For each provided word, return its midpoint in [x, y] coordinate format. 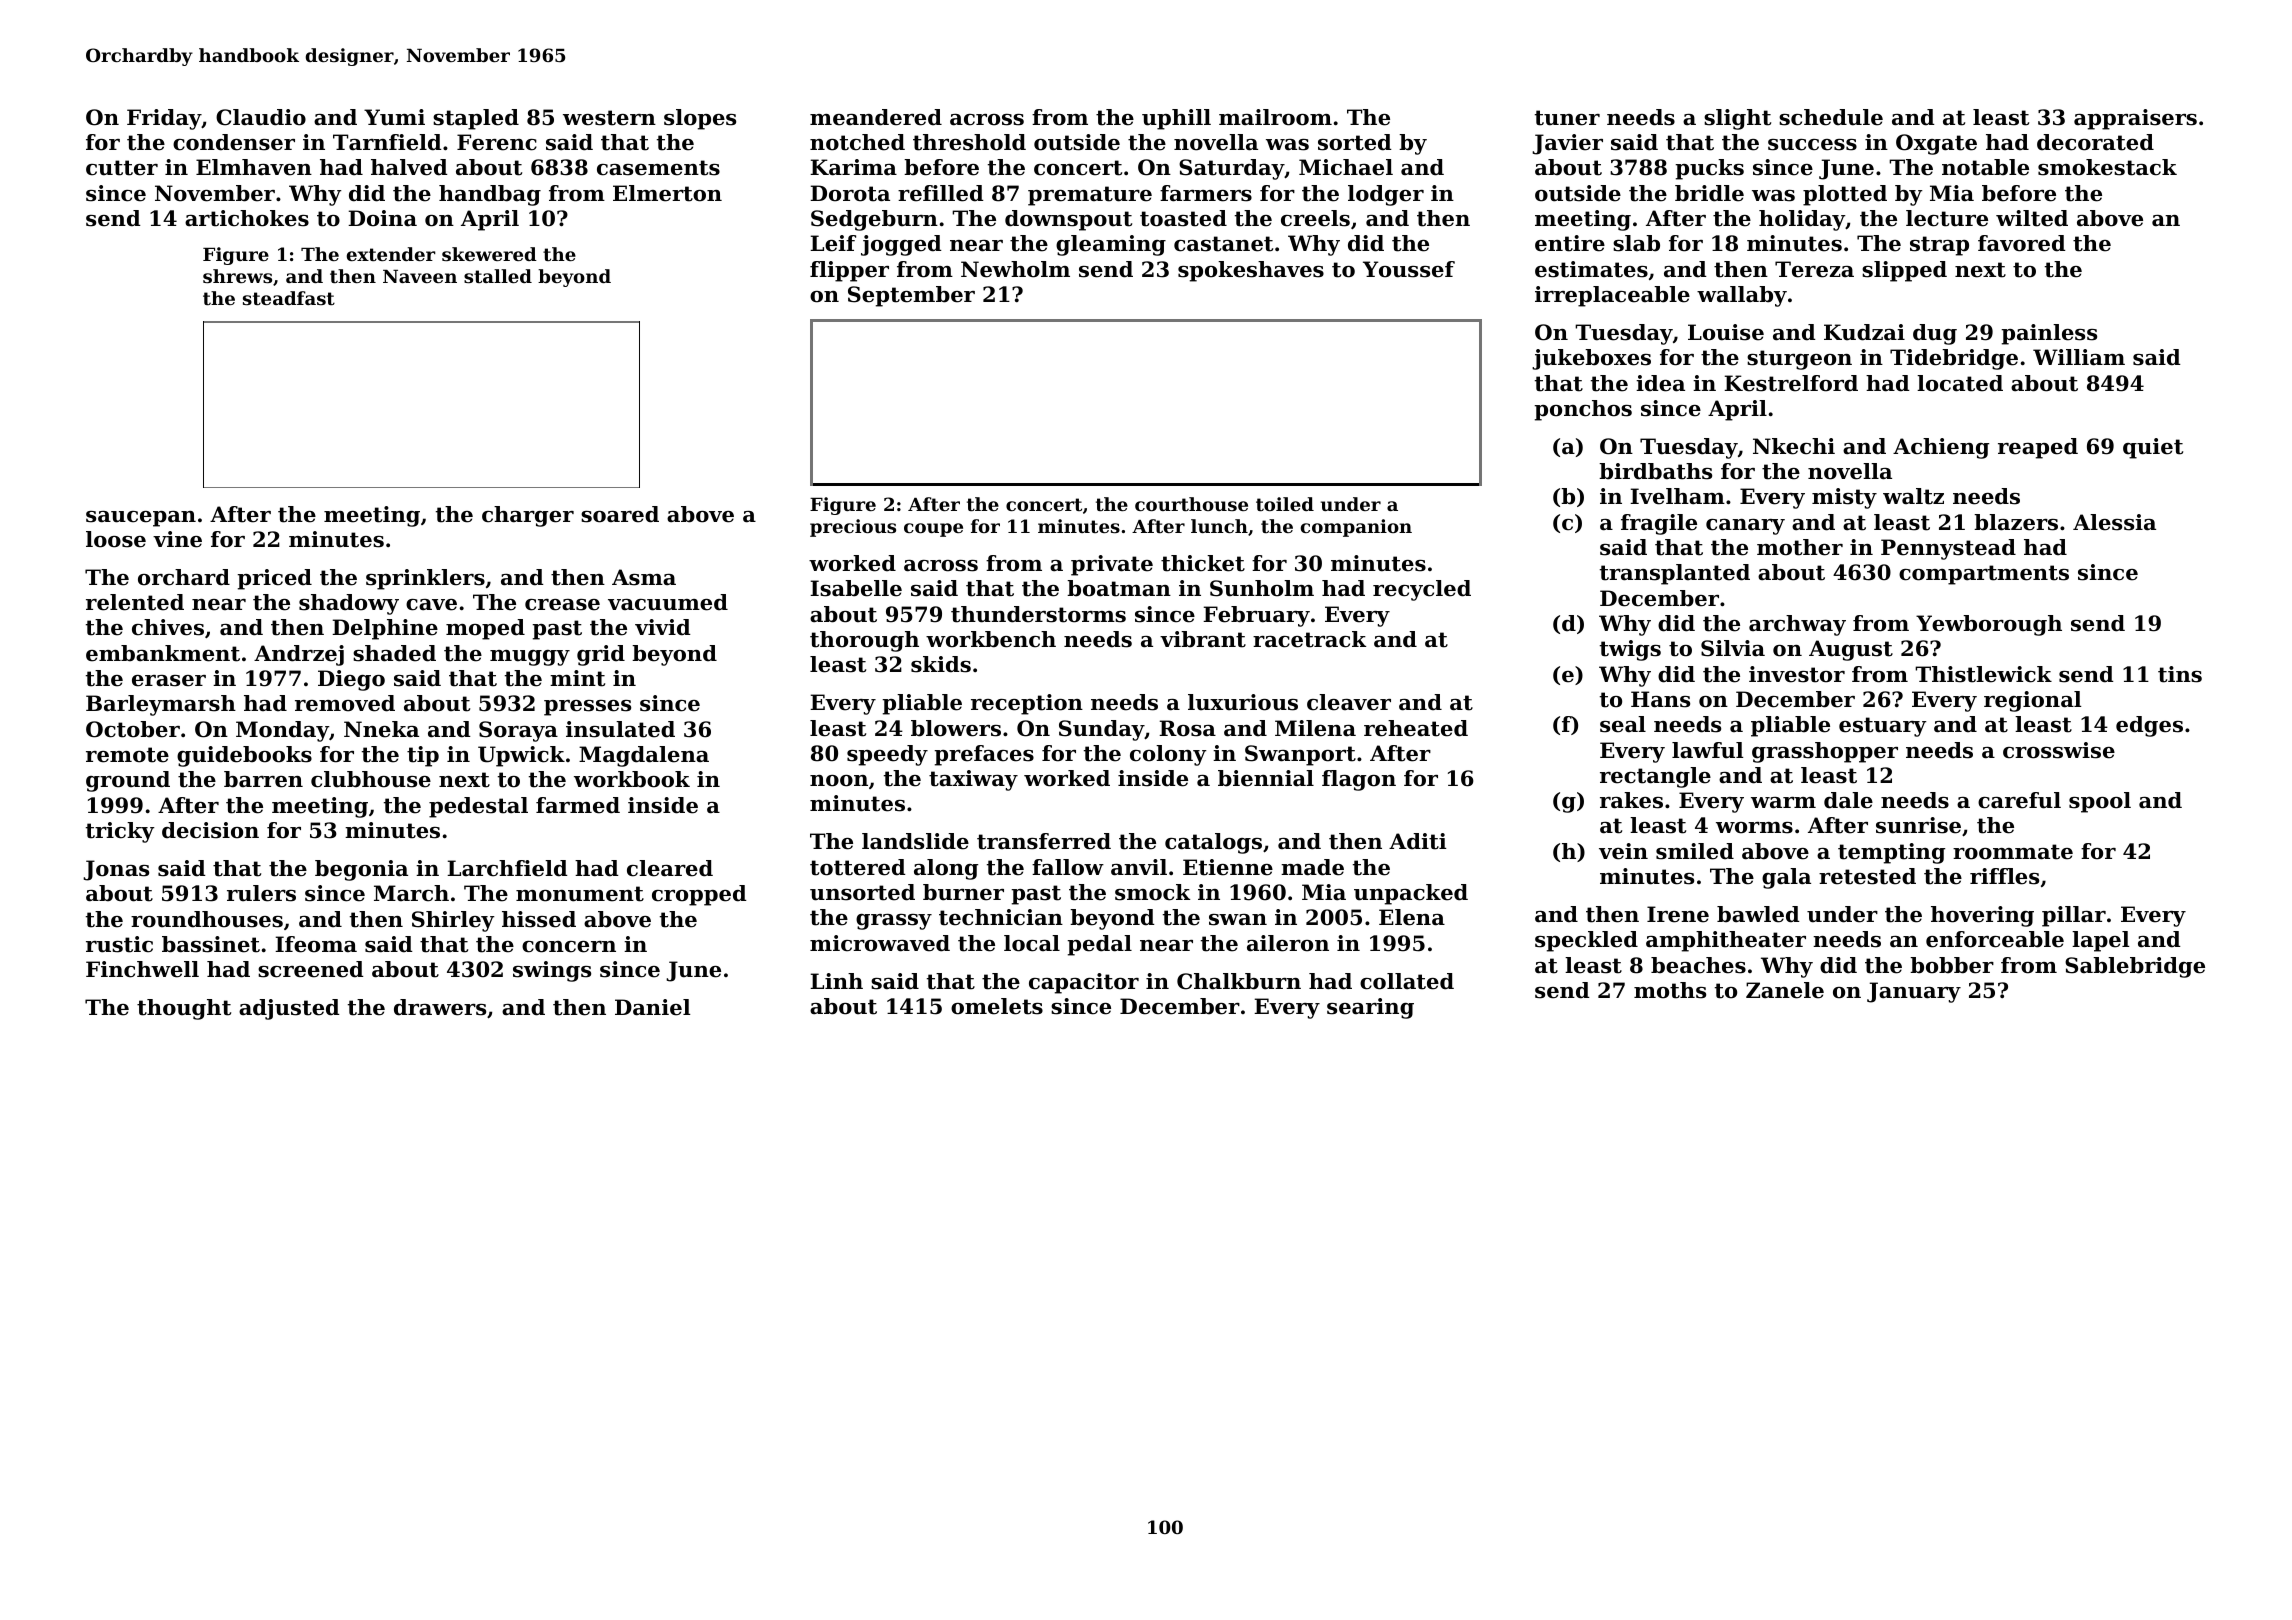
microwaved [880, 943]
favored [2022, 243]
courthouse [1191, 504]
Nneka [381, 729]
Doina [382, 218]
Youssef [1409, 269]
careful [2019, 800]
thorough [864, 641]
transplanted [1675, 574]
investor [1797, 674]
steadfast [289, 298]
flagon [1359, 780]
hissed [539, 919]
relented [135, 602]
